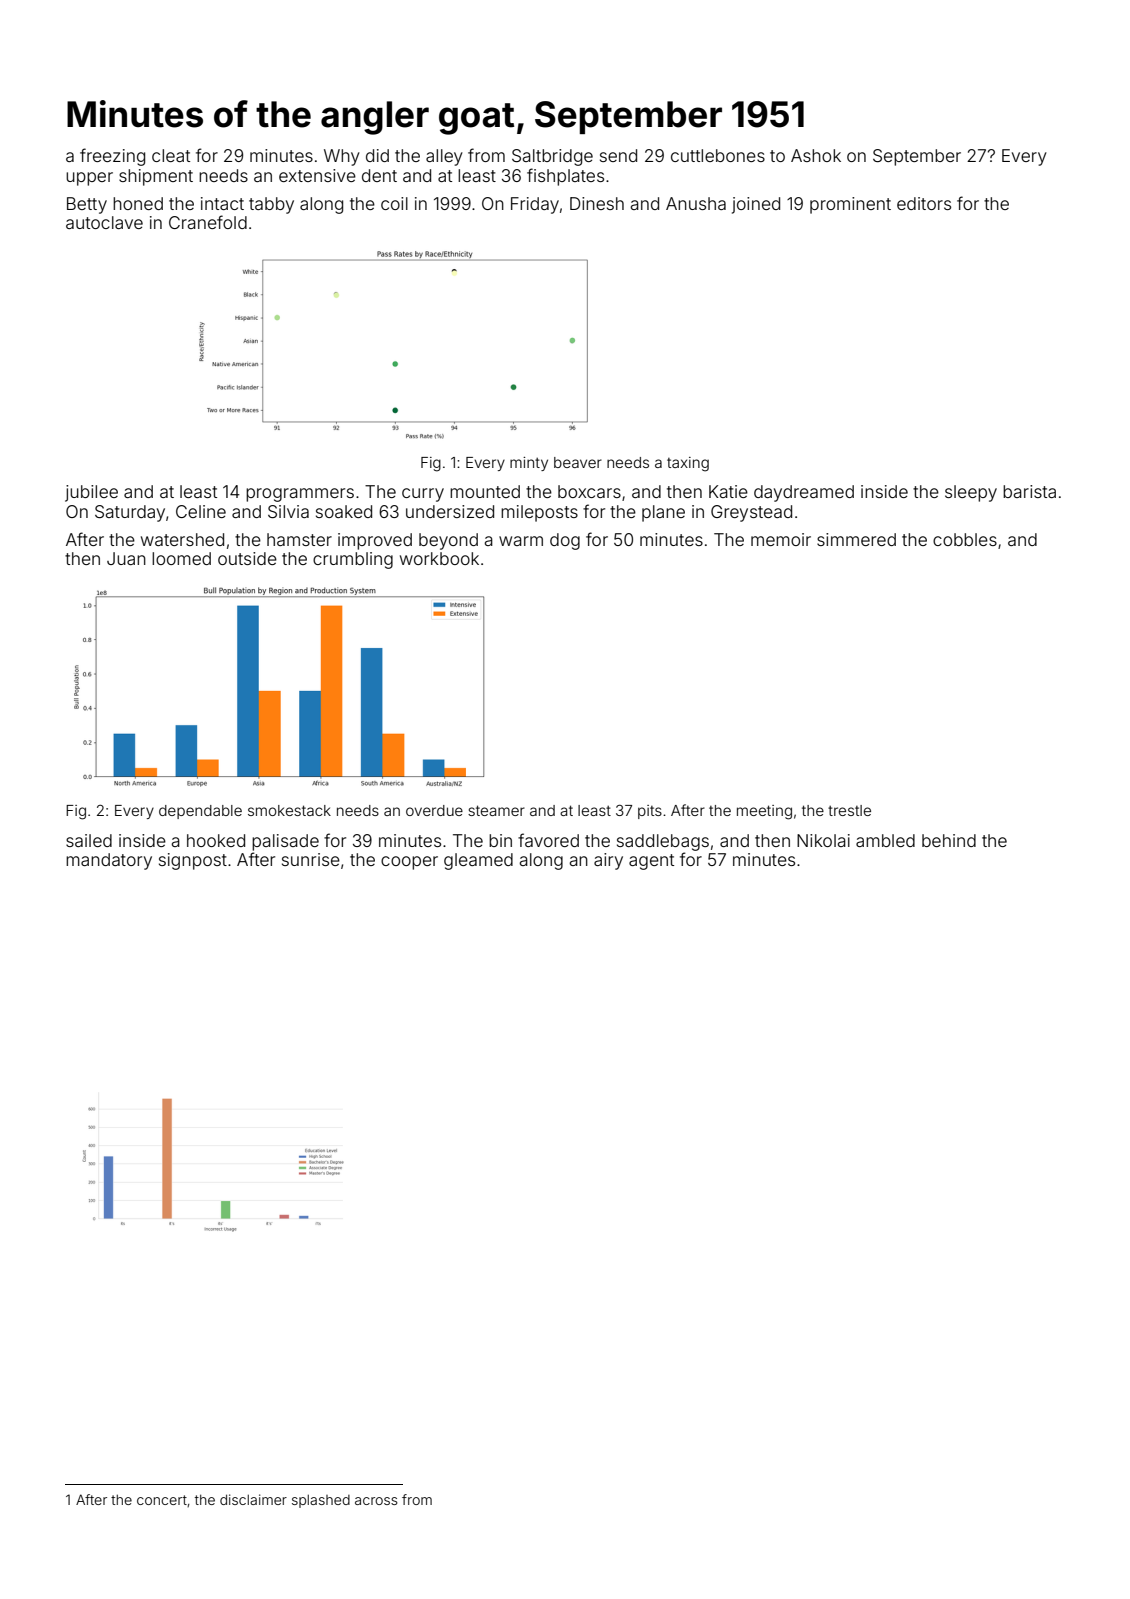 The height and width of the document is (1599, 1130). What do you see at coordinates (321, 1501) in the document?
I see `splashed` at bounding box center [321, 1501].
